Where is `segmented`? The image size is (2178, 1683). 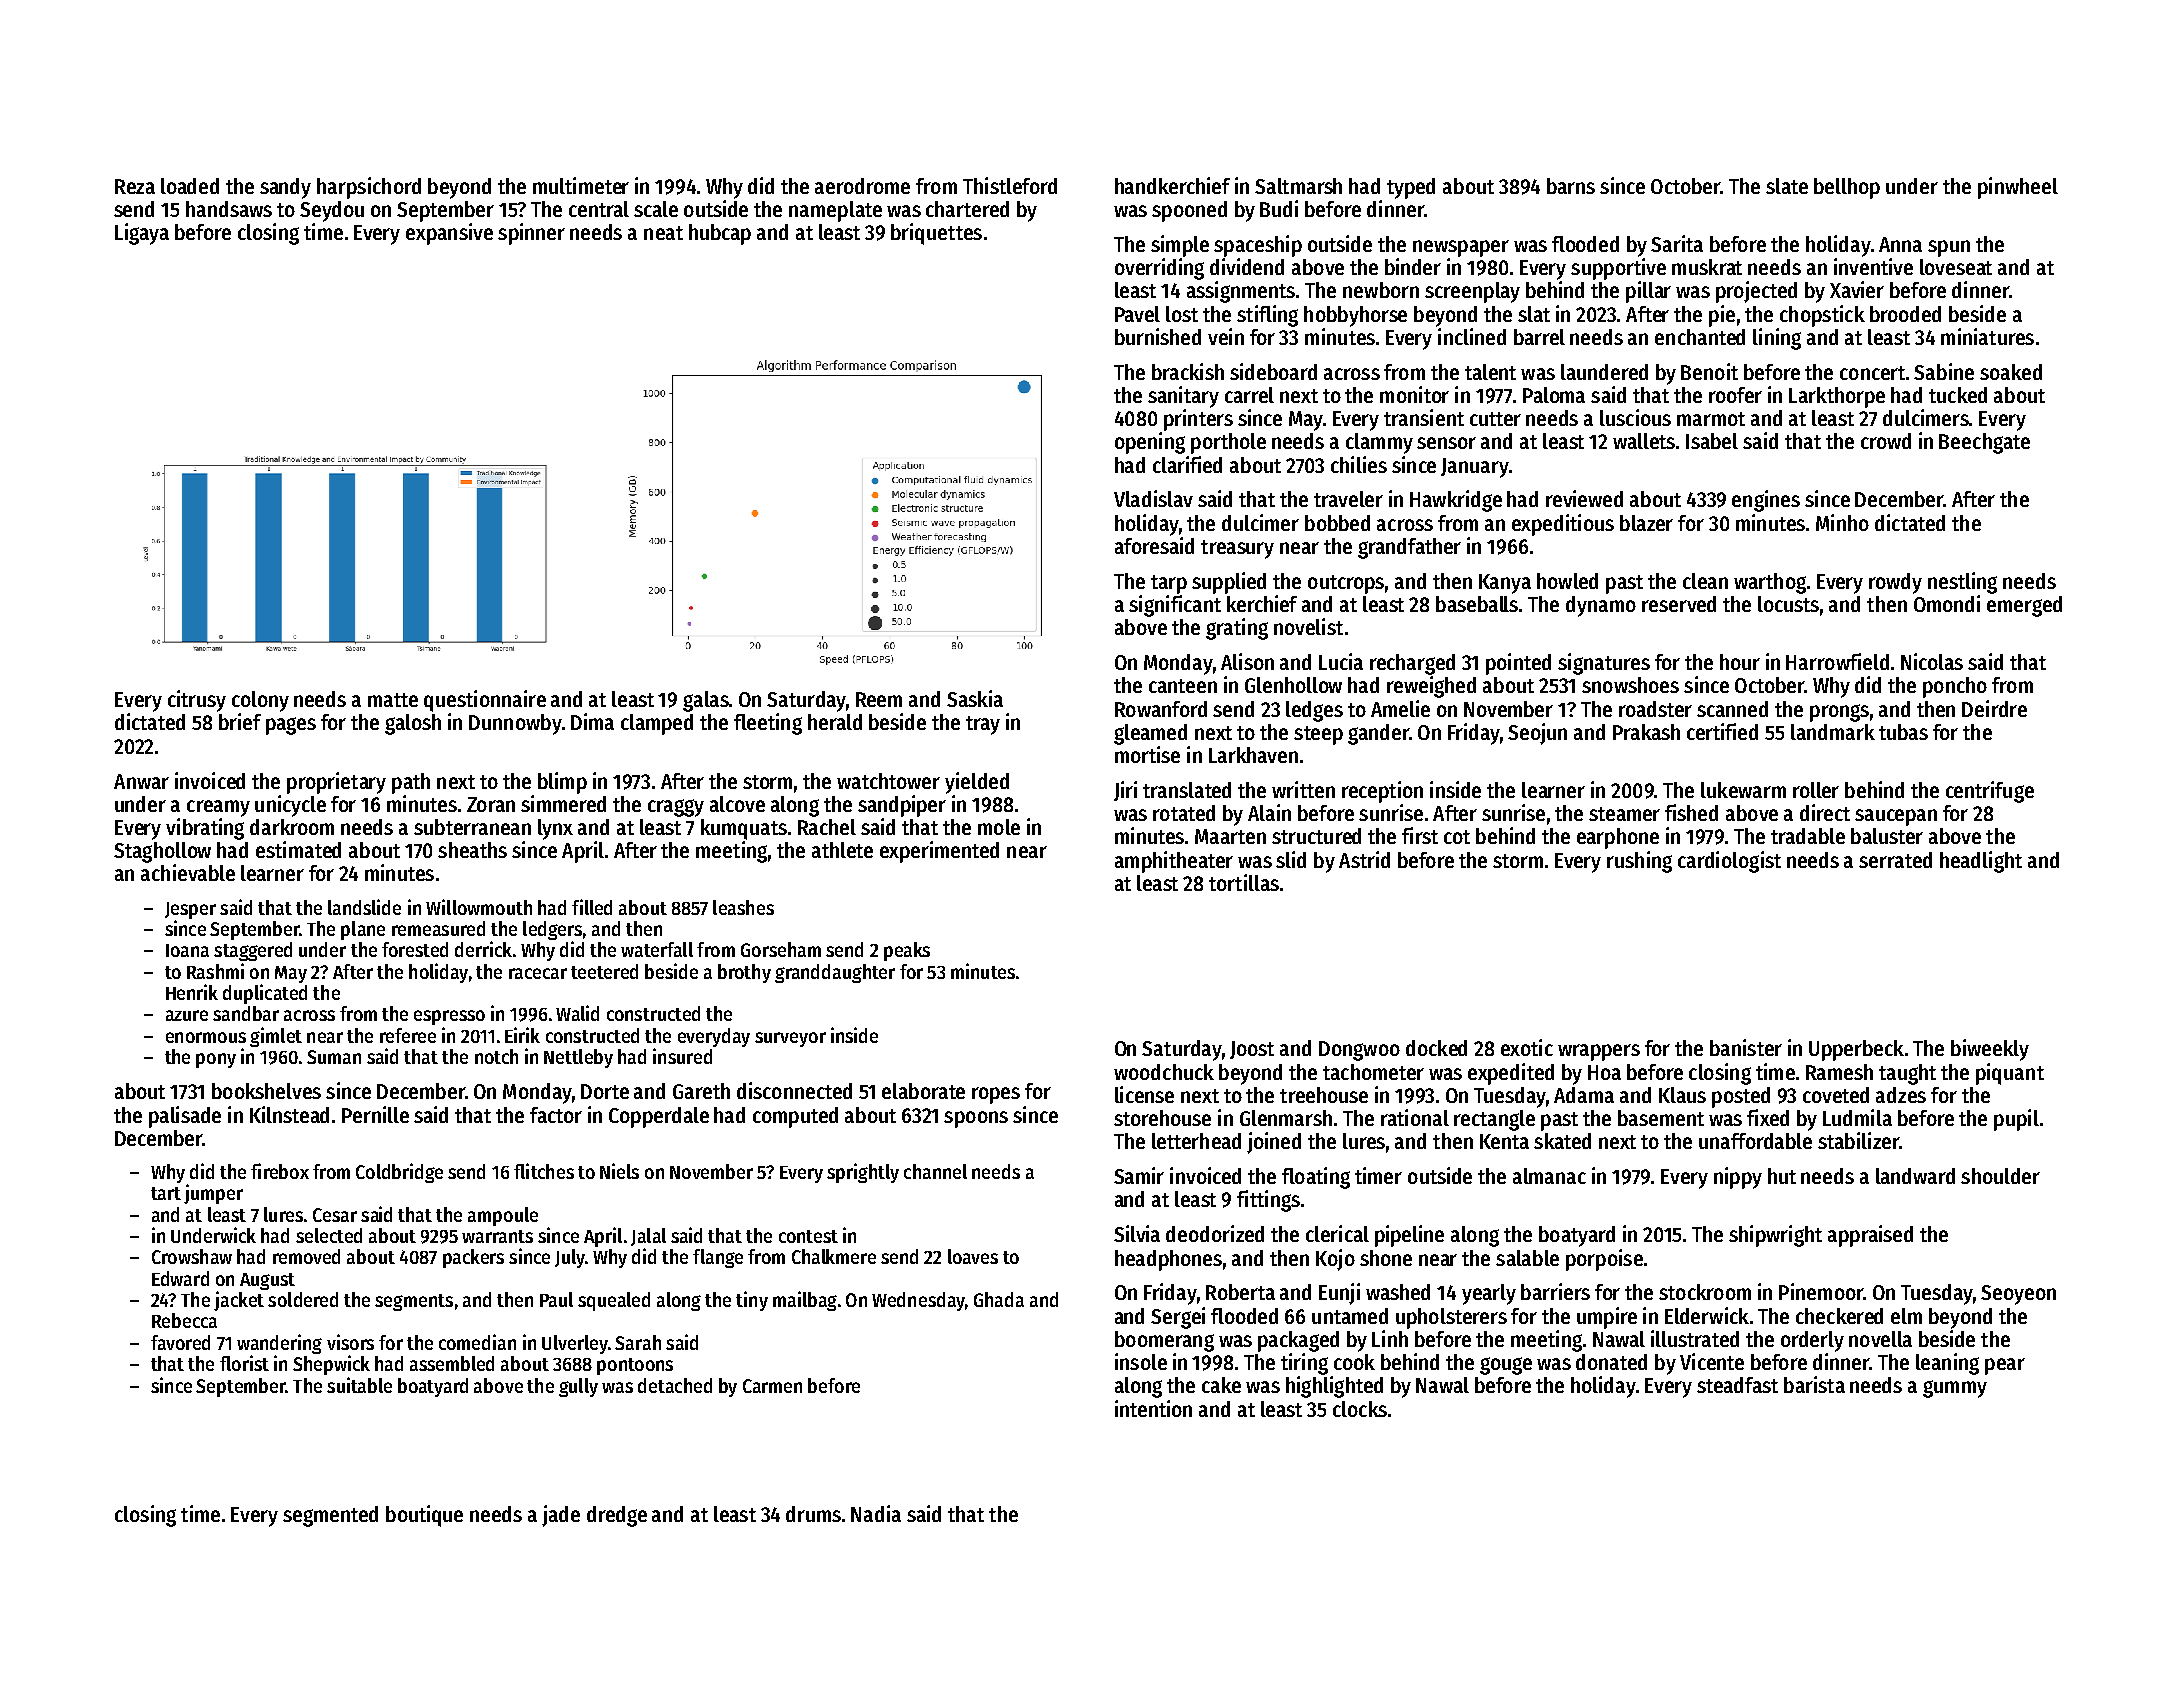 segmented is located at coordinates (330, 1516).
